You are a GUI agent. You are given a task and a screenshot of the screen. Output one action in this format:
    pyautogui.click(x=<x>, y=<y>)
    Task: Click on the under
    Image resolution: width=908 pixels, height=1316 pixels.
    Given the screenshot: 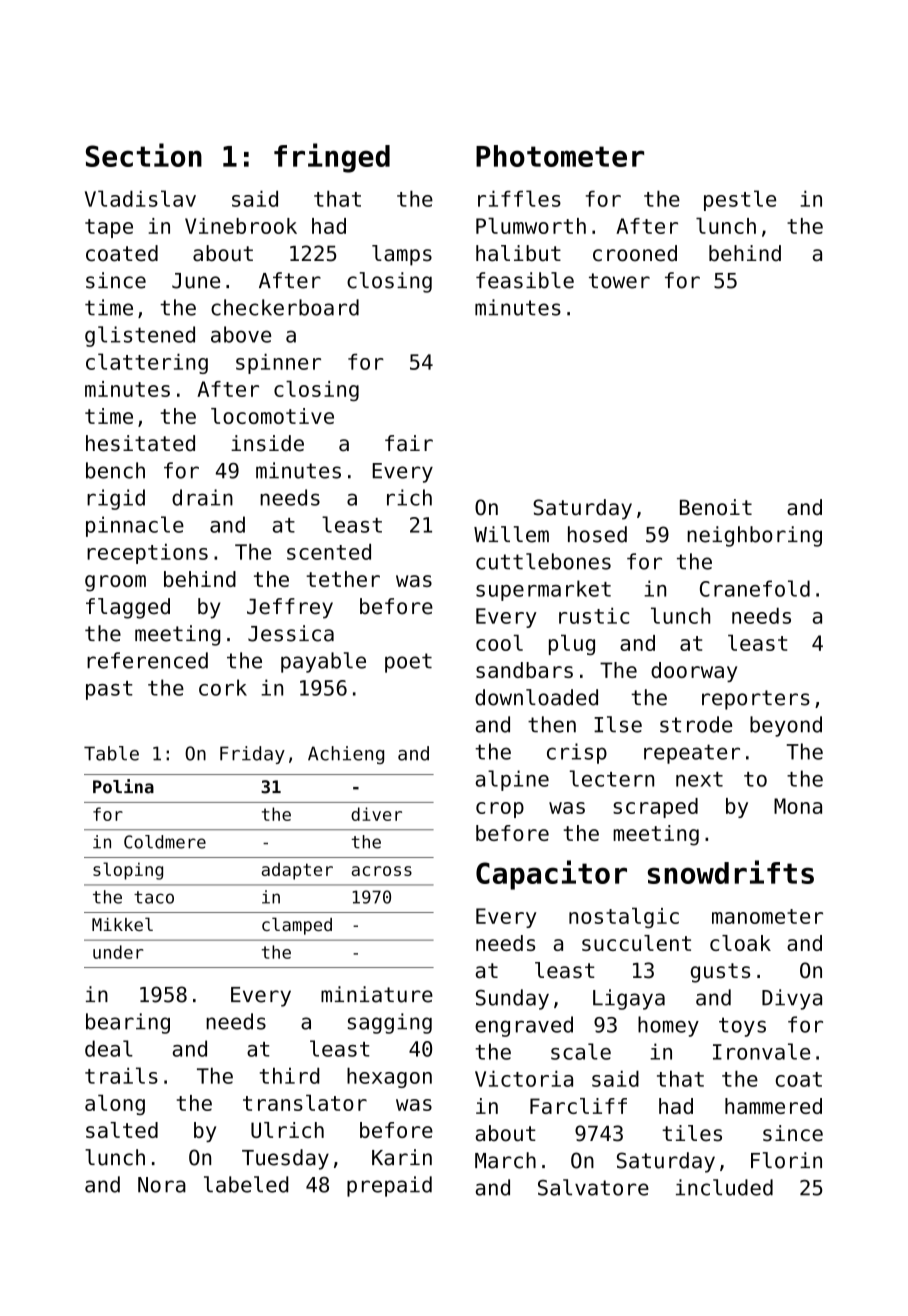 What is the action you would take?
    pyautogui.click(x=118, y=952)
